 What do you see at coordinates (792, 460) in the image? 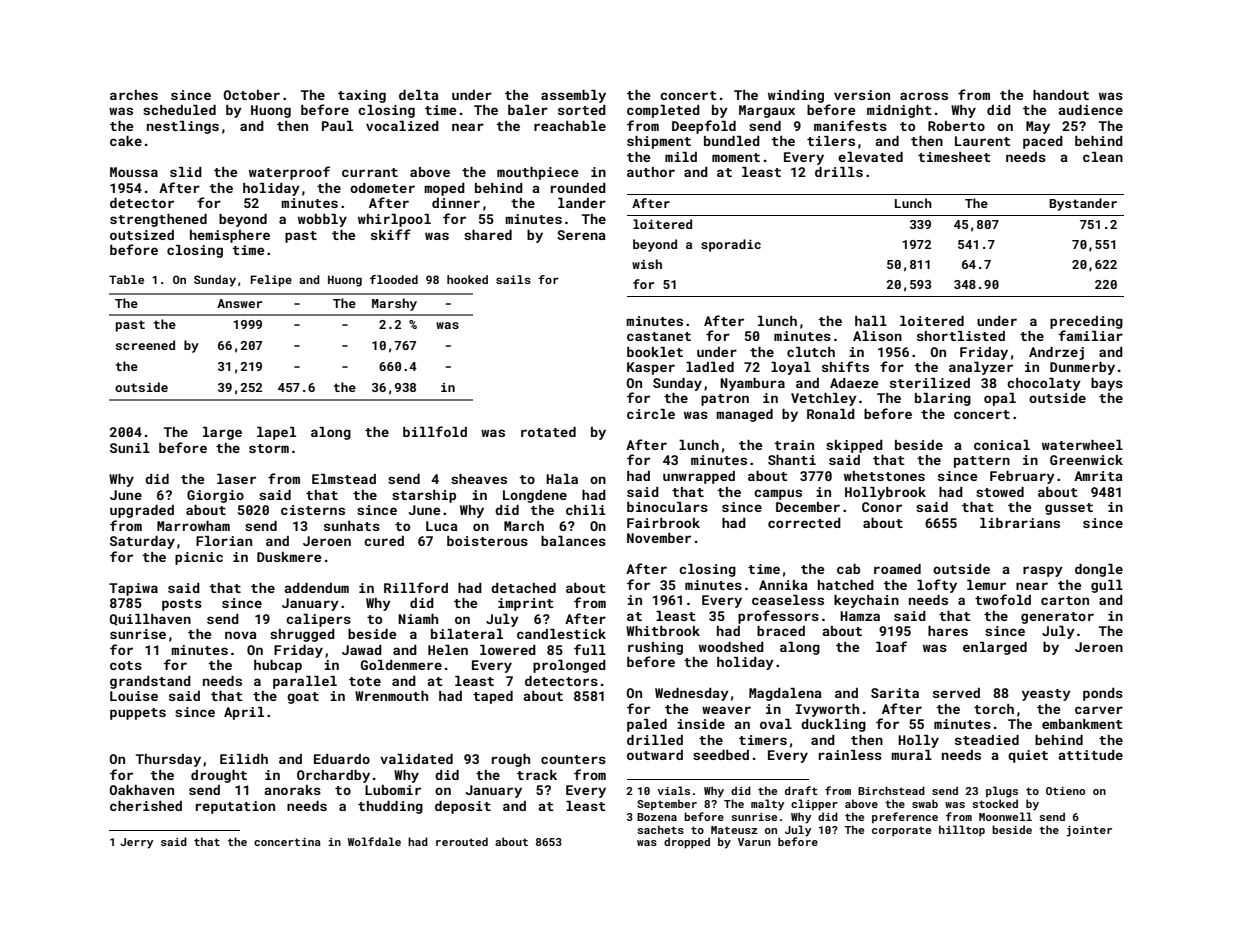
I see `Shanti` at bounding box center [792, 460].
